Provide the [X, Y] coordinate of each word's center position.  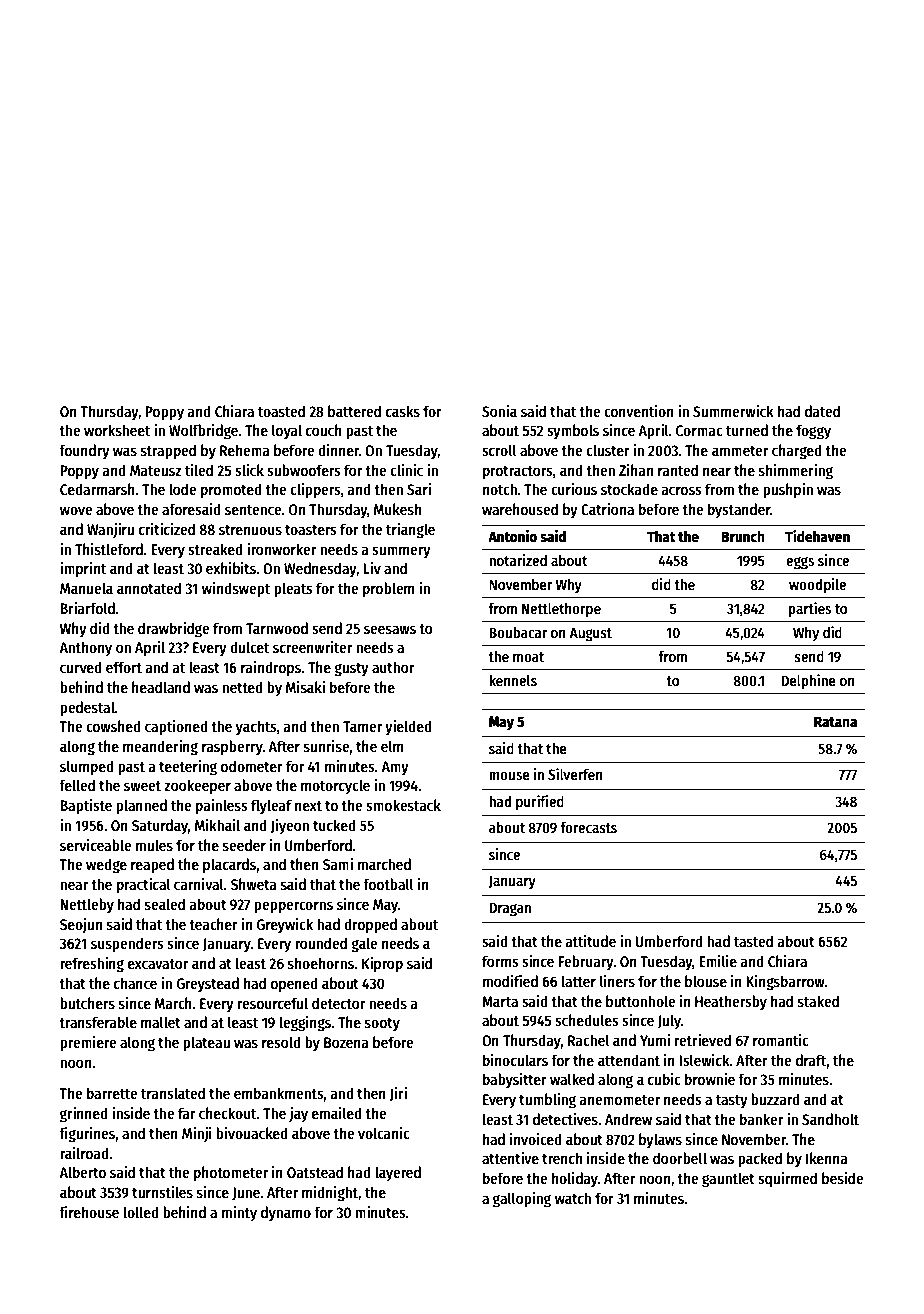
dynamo [286, 1213]
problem [388, 590]
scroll [499, 450]
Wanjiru [110, 530]
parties [810, 609]
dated [822, 411]
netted [242, 687]
